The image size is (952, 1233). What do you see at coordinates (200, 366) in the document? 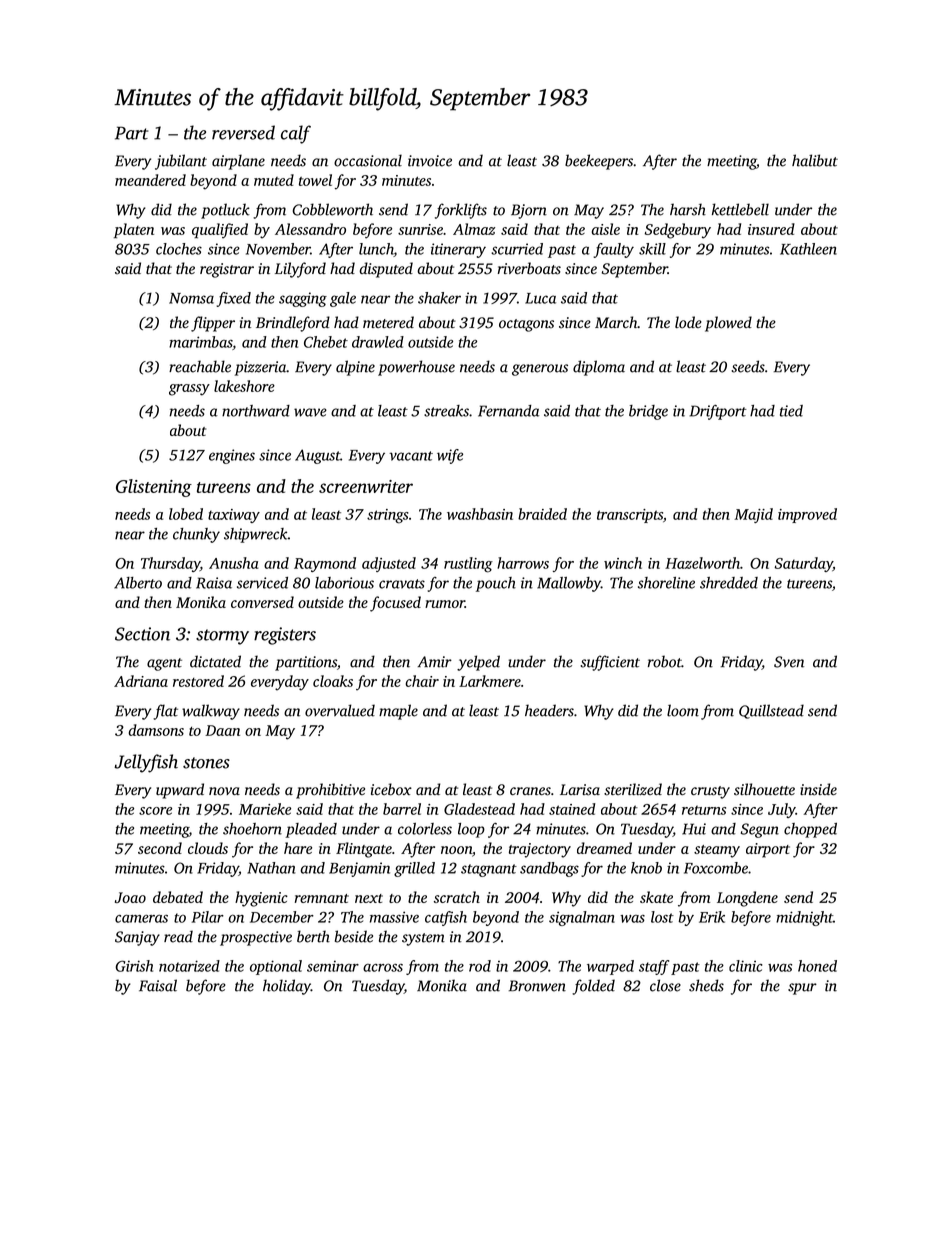
I see `reachable` at bounding box center [200, 366].
